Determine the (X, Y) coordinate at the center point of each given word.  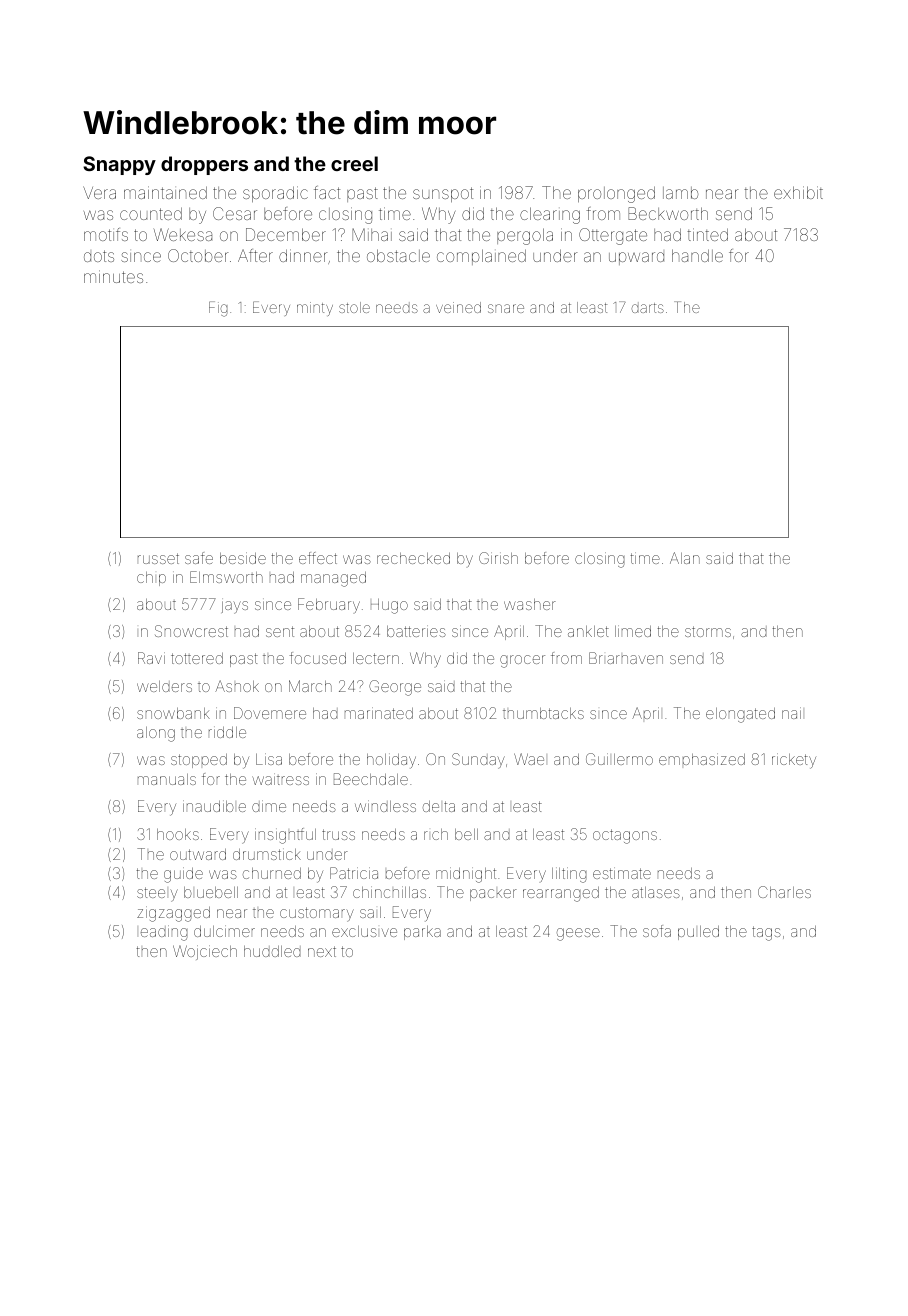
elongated (740, 715)
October (198, 255)
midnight (466, 875)
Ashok (237, 686)
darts (647, 307)
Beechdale (371, 779)
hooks (178, 834)
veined (458, 307)
